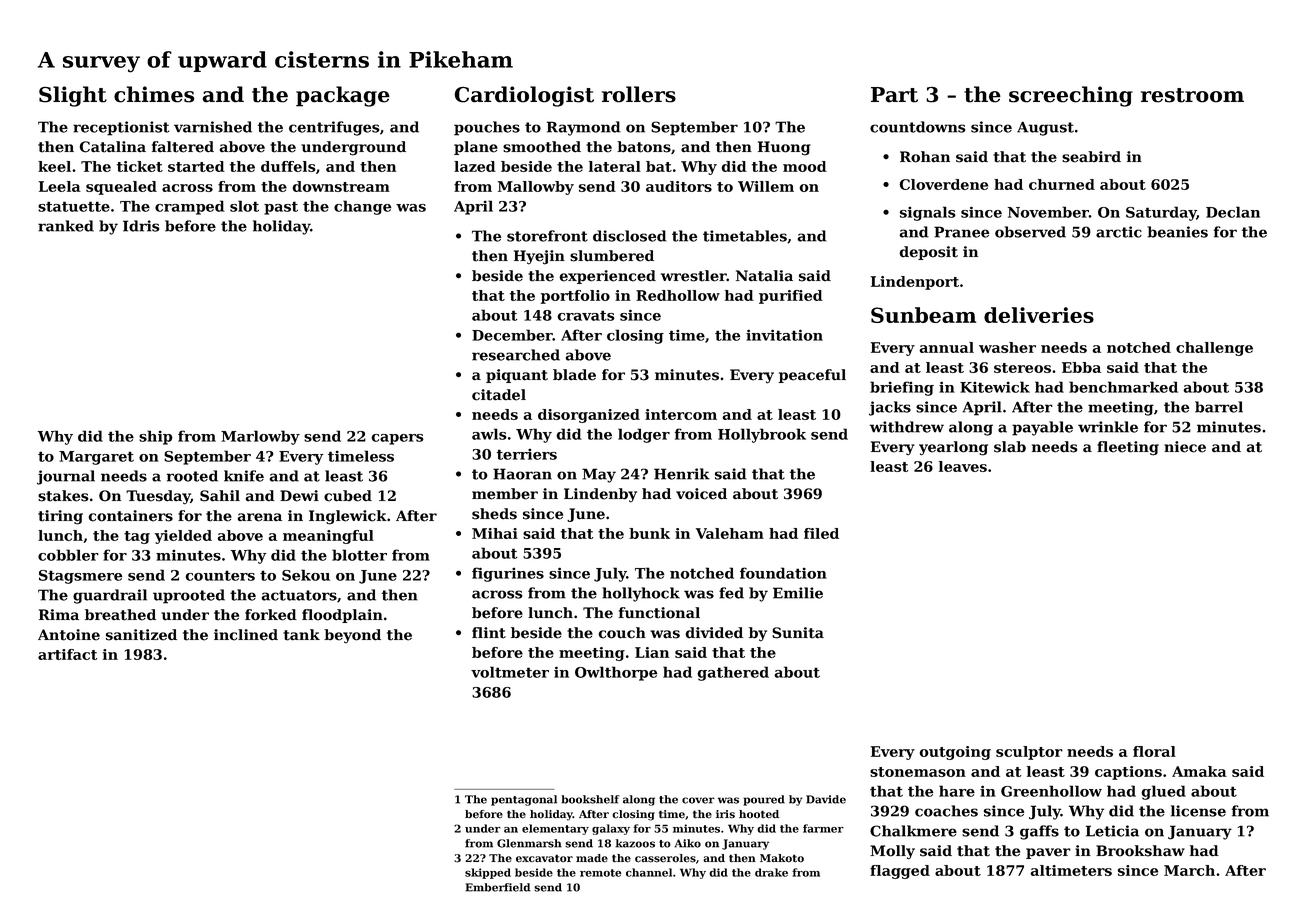  I want to click on artifact, so click(67, 654).
